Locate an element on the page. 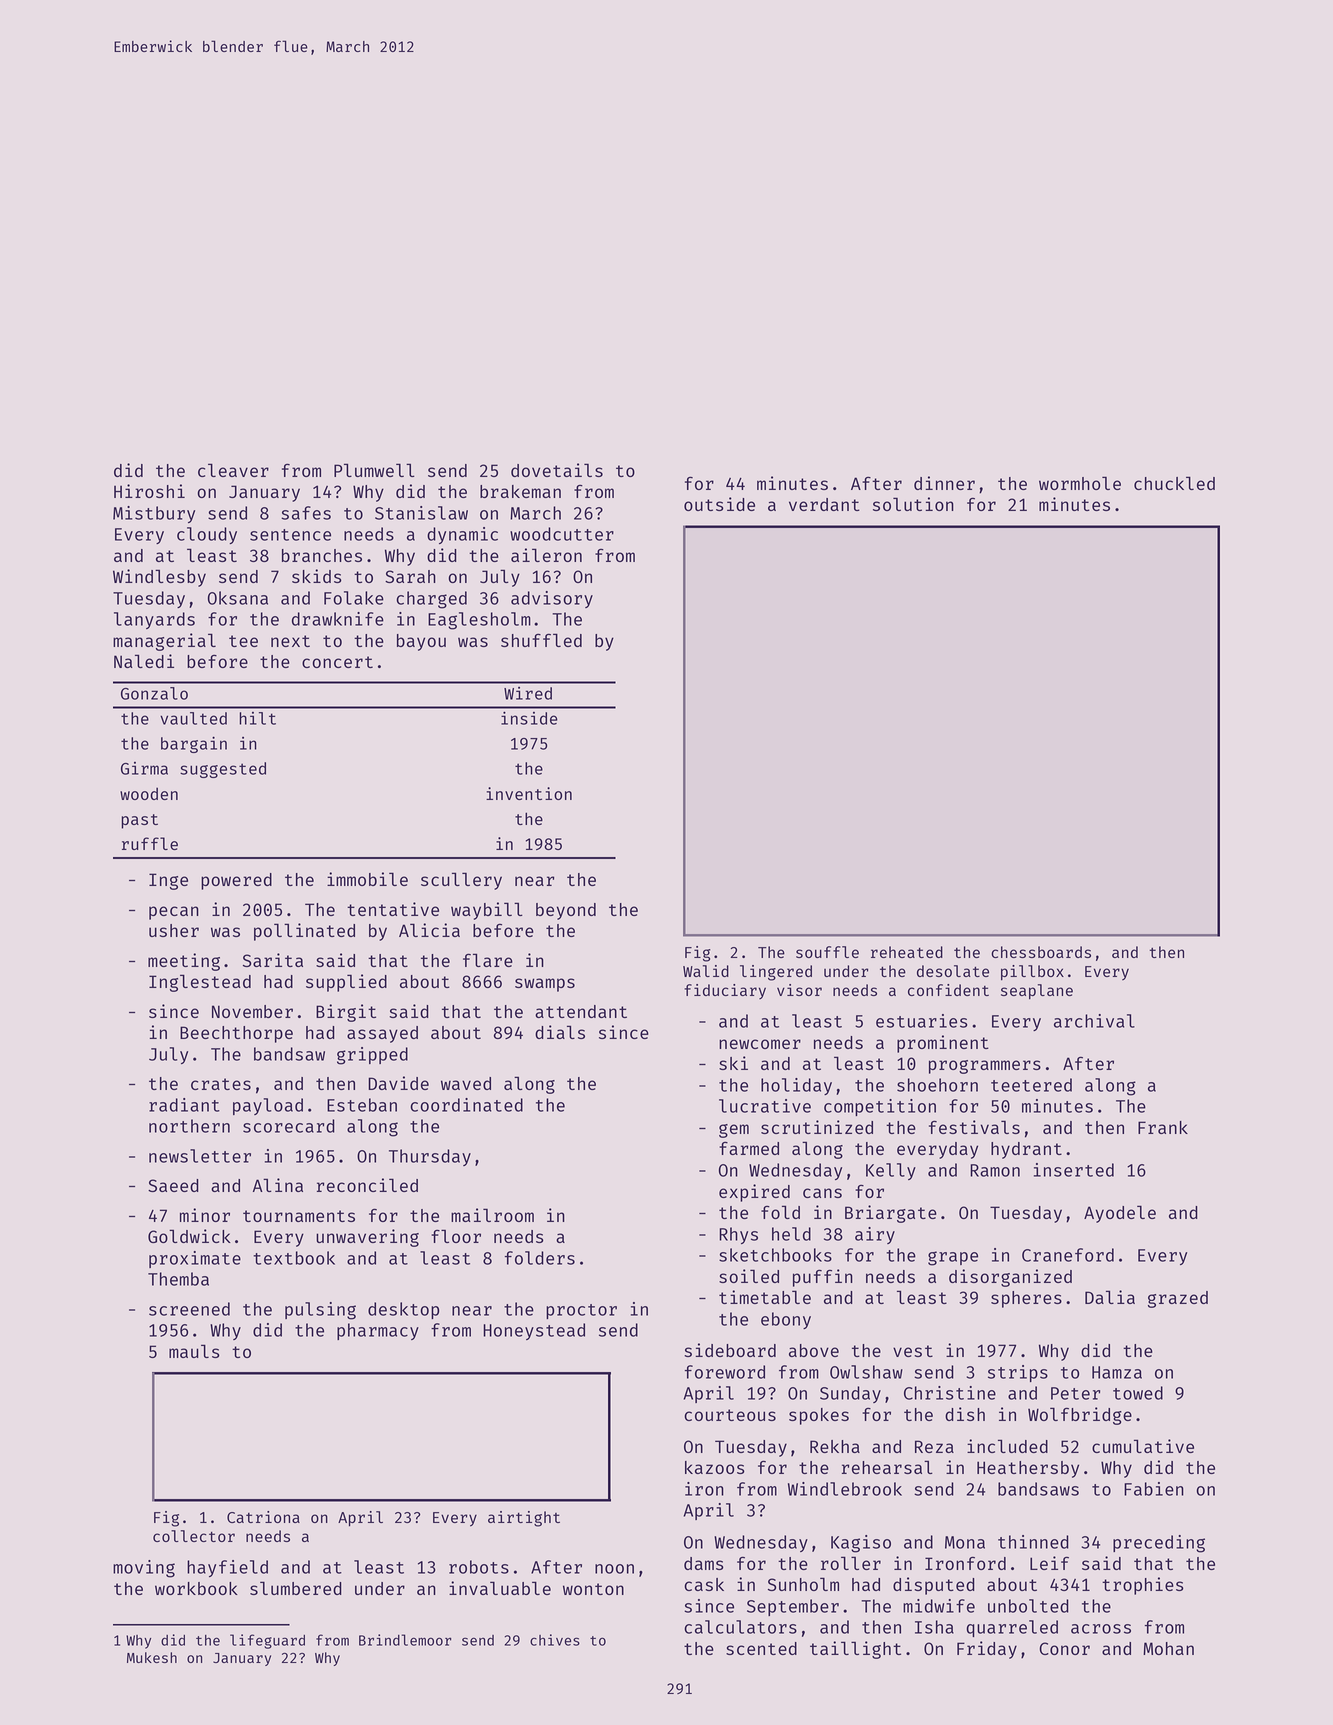 This image has height=1725, width=1333. powered is located at coordinates (236, 881).
